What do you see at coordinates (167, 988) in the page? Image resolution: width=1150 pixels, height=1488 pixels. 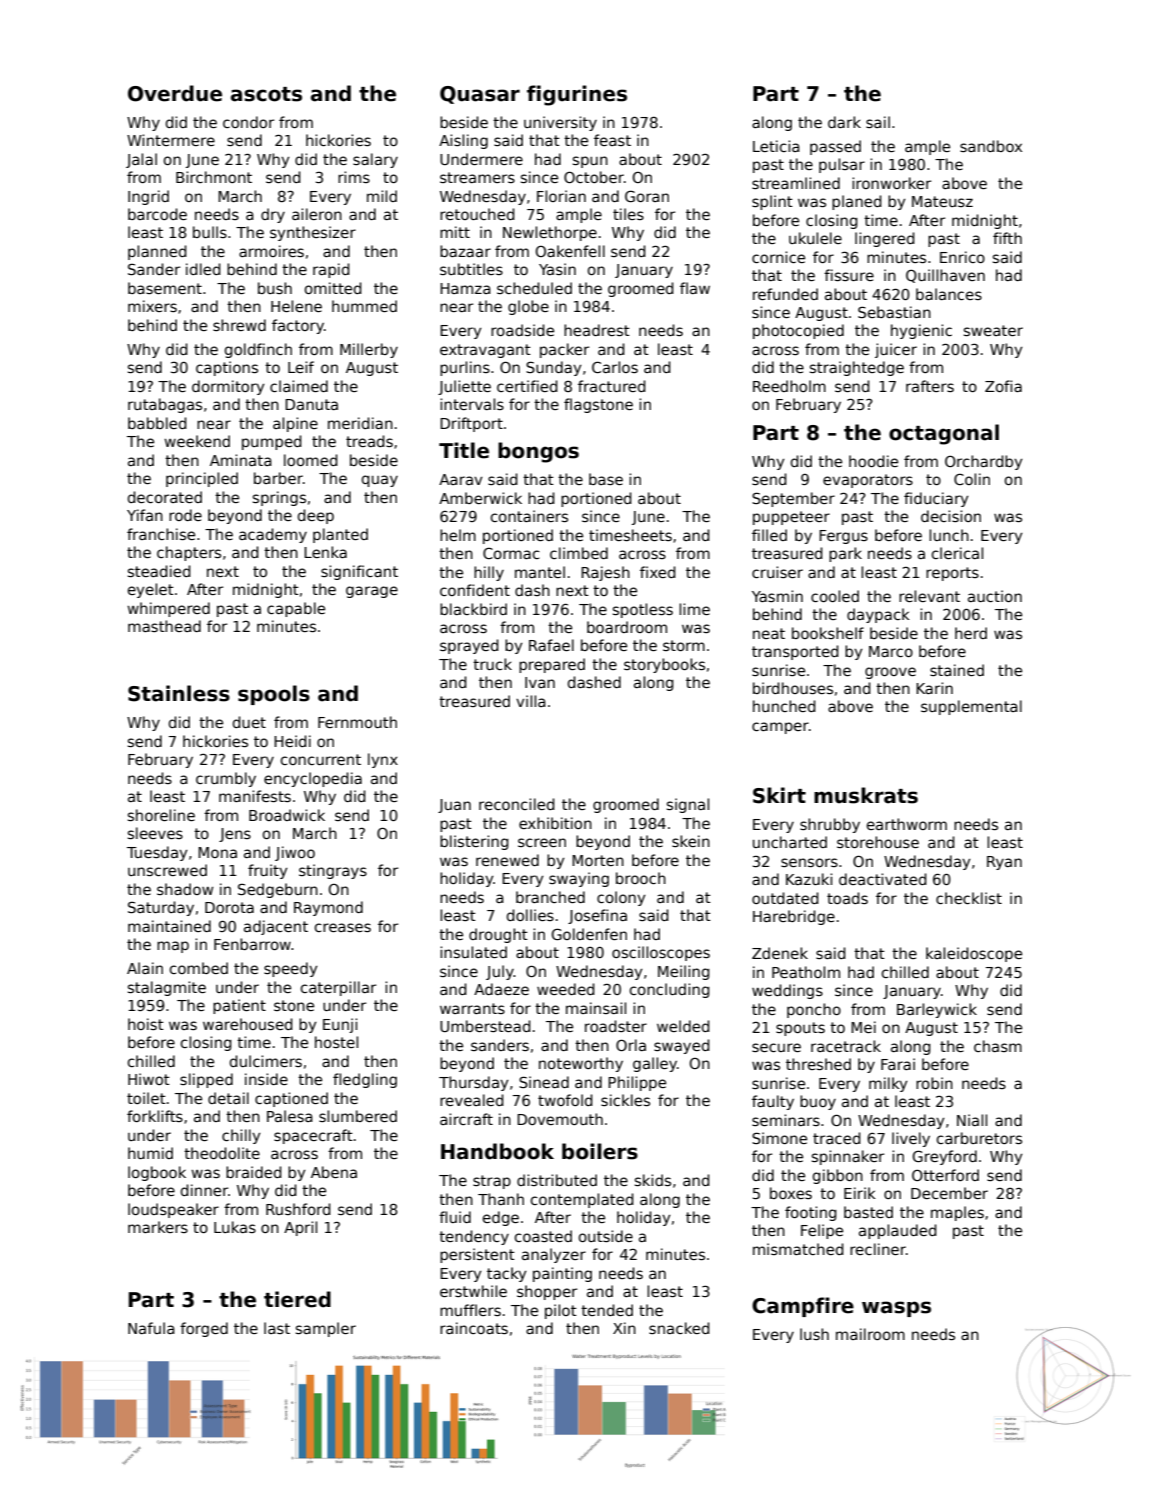 I see `stalagmite` at bounding box center [167, 988].
